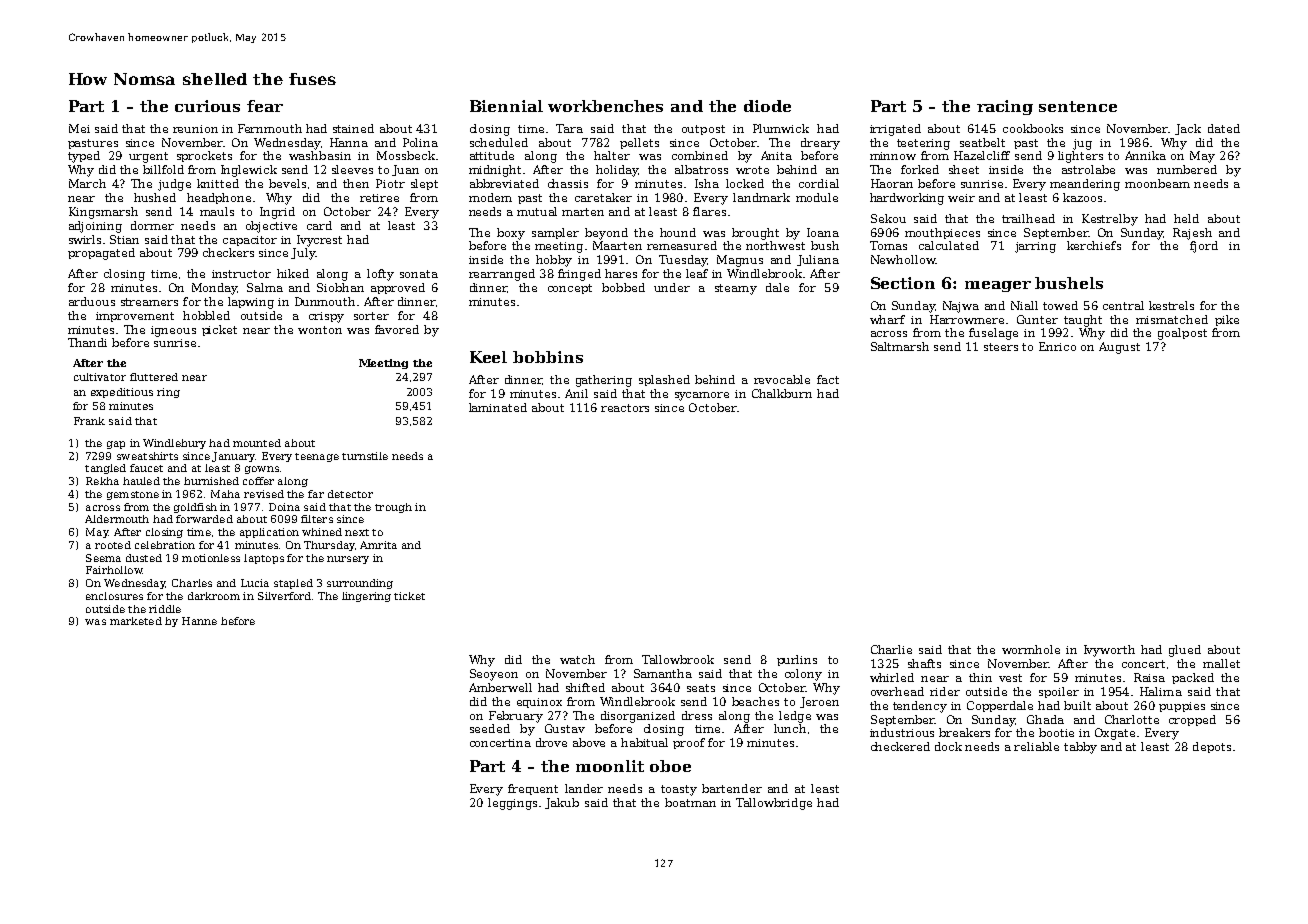 This screenshot has height=924, width=1308. Describe the element at coordinates (219, 330) in the screenshot. I see `picket` at that location.
